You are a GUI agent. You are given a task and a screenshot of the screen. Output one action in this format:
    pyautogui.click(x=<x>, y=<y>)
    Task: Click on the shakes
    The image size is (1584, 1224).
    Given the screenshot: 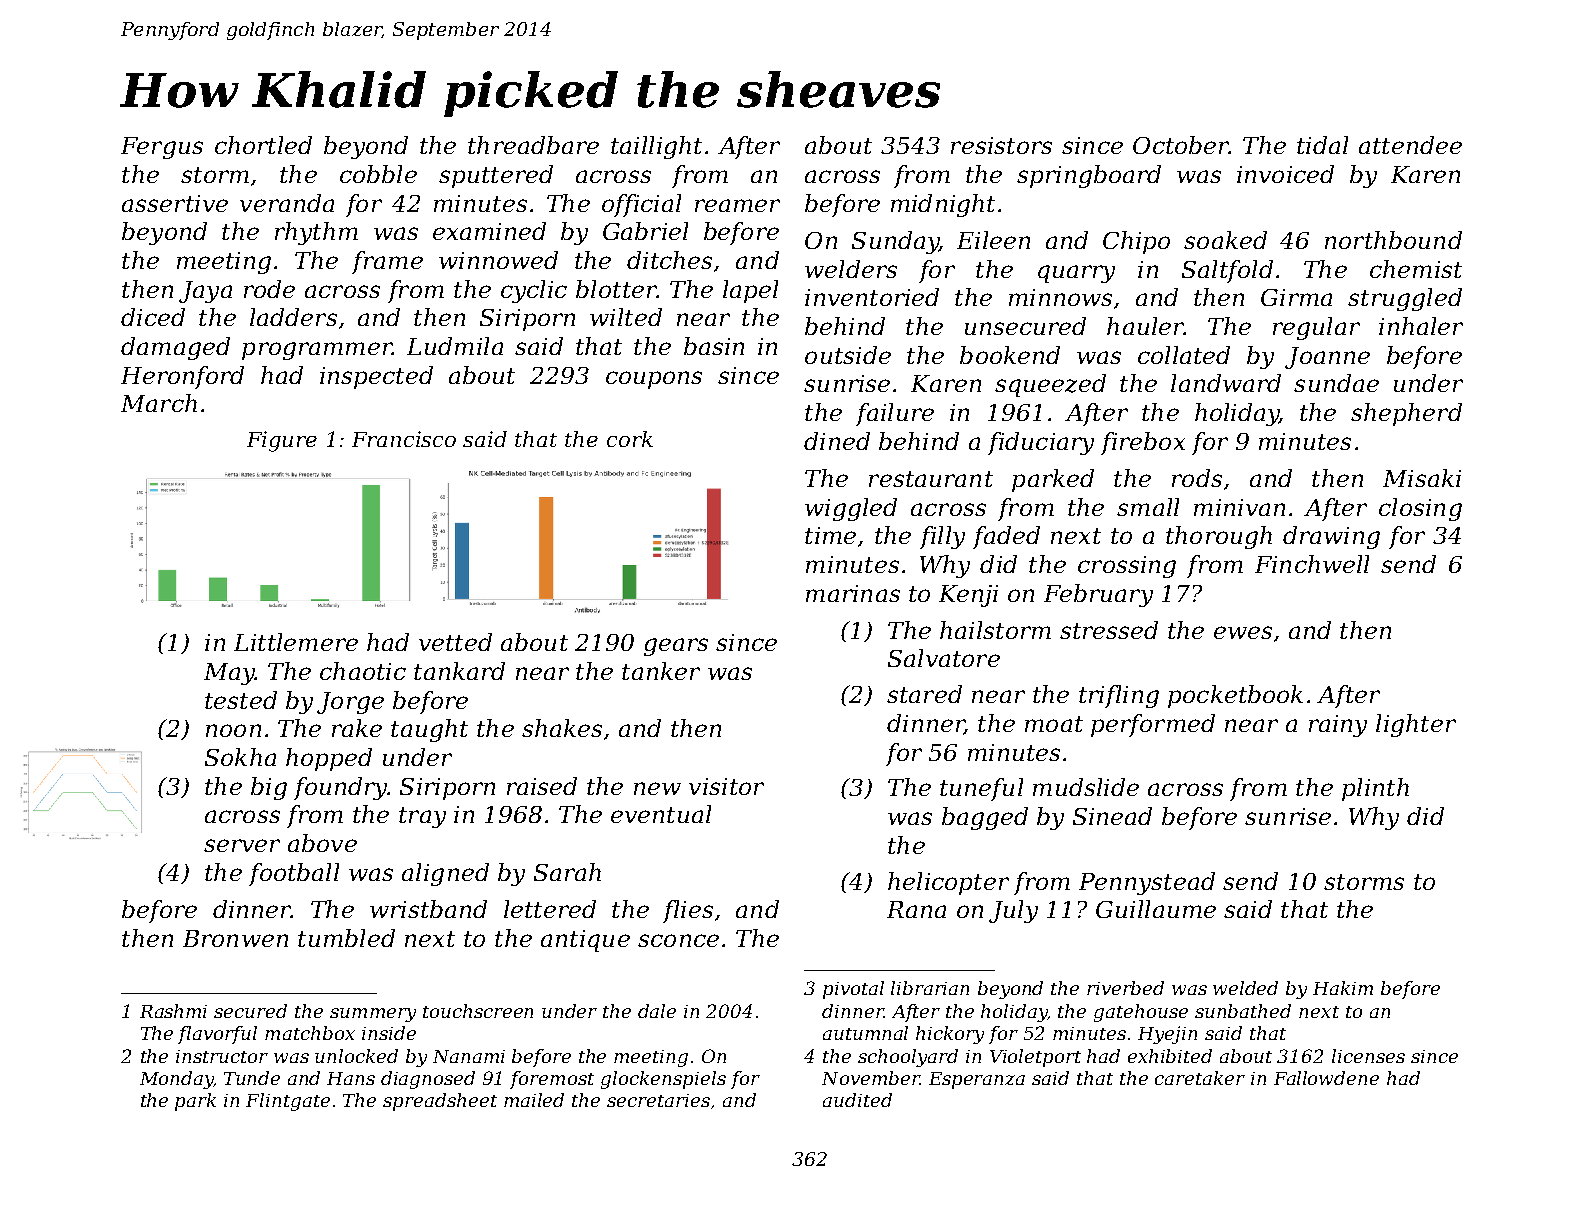 What is the action you would take?
    pyautogui.click(x=562, y=728)
